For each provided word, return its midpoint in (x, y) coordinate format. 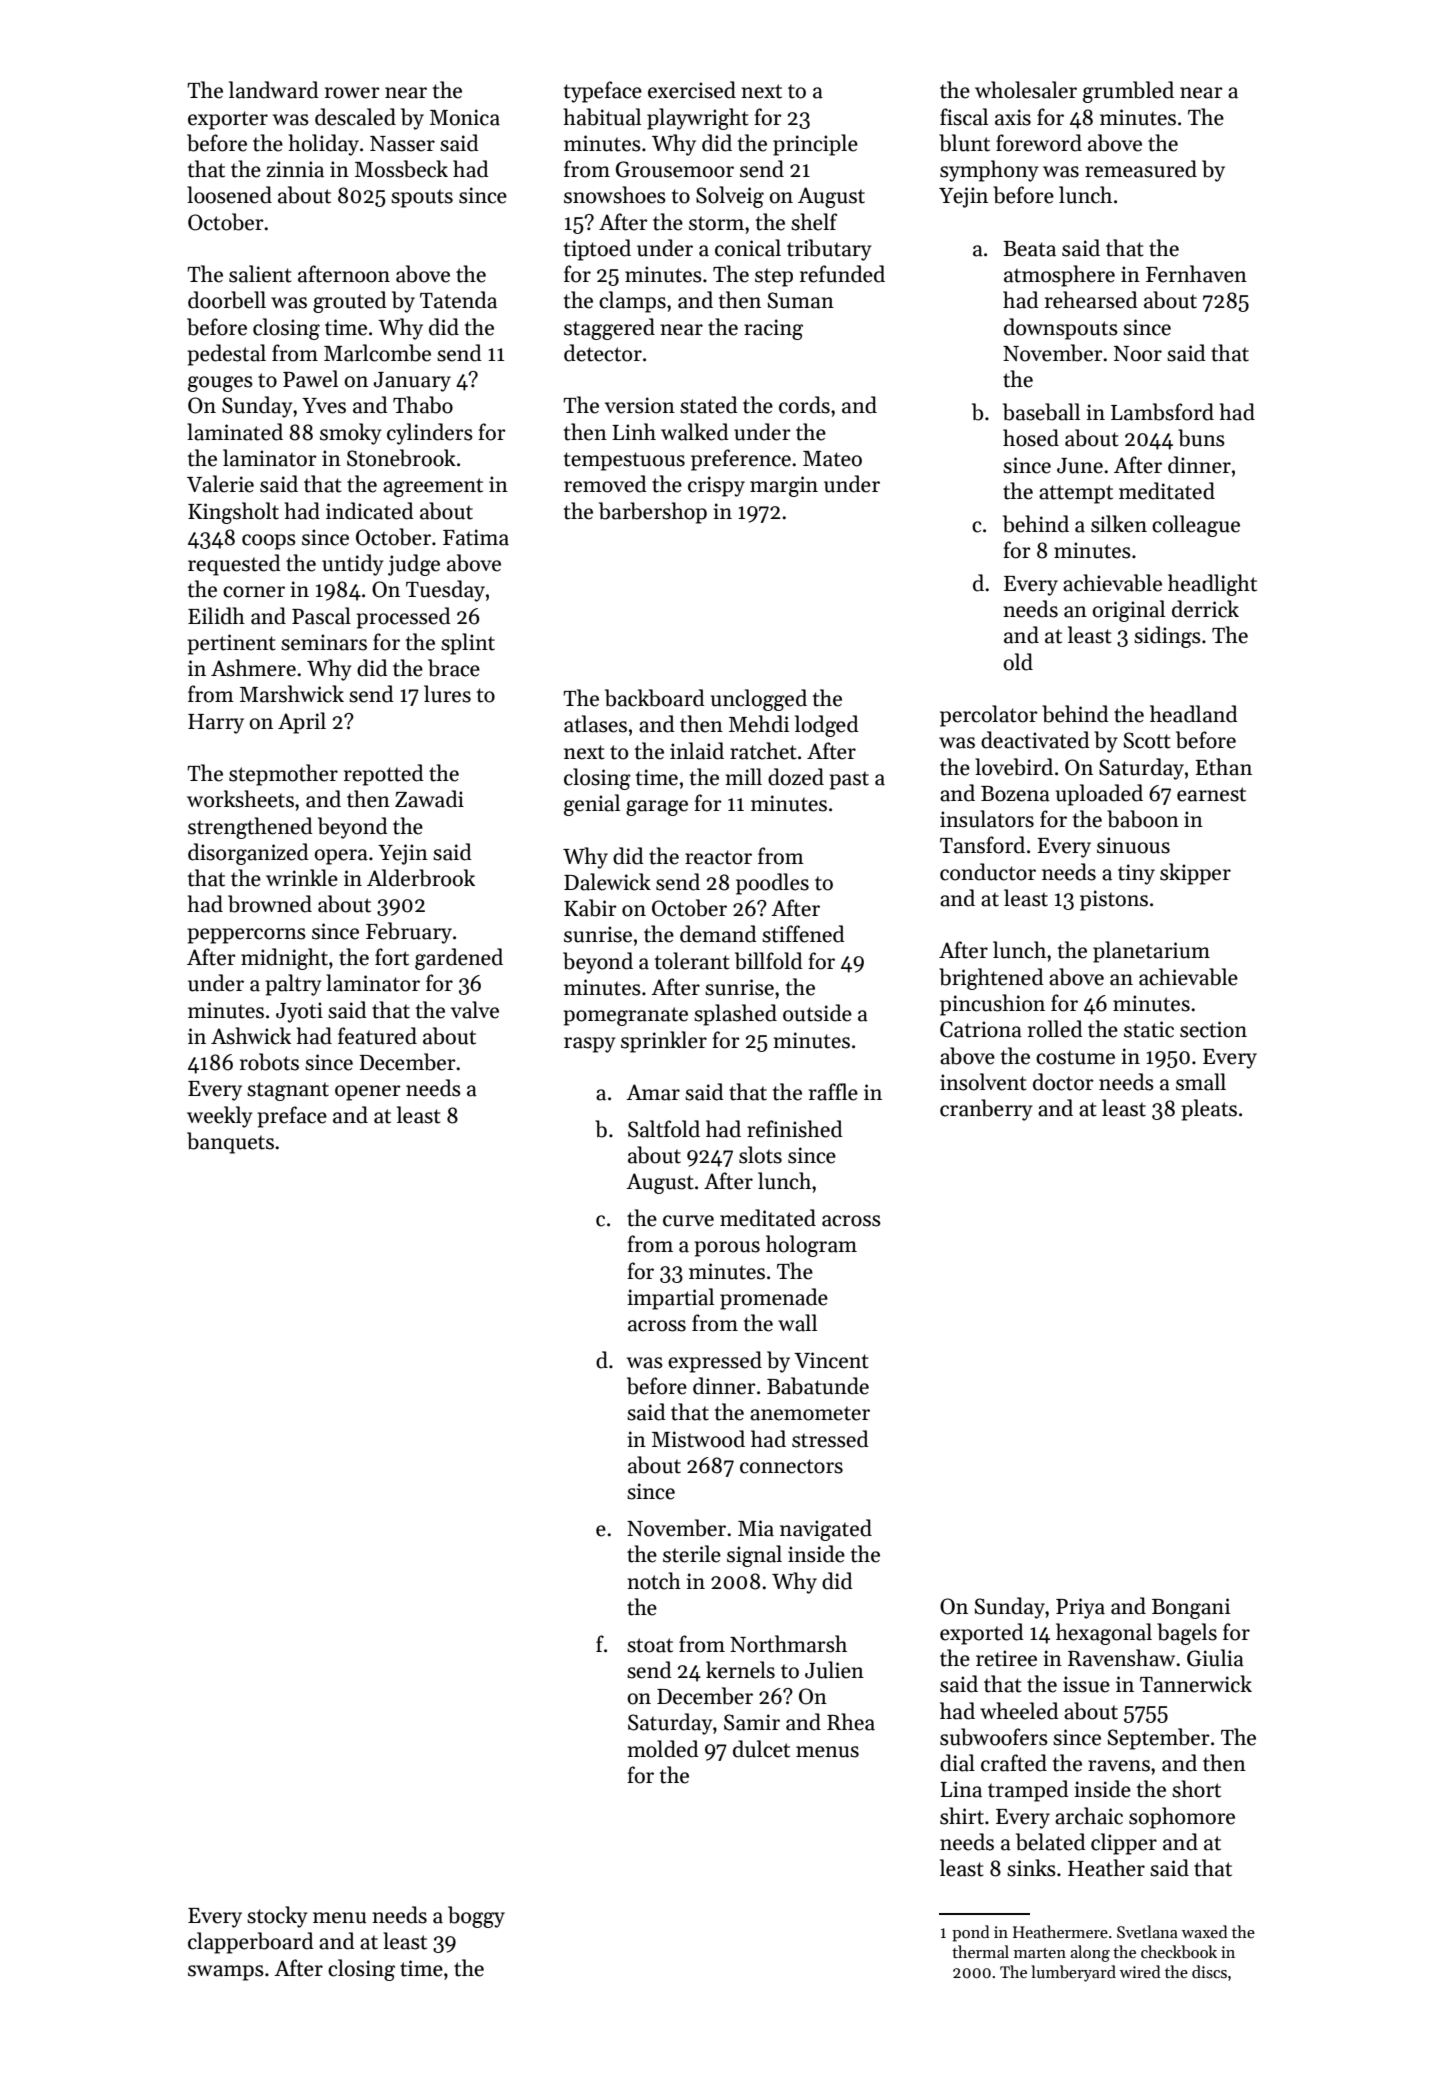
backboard (655, 698)
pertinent (231, 644)
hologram (811, 1246)
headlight (1212, 585)
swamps (226, 1973)
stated (709, 405)
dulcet (761, 1749)
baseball (1041, 412)
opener (368, 1093)
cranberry (986, 1110)
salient (260, 274)
